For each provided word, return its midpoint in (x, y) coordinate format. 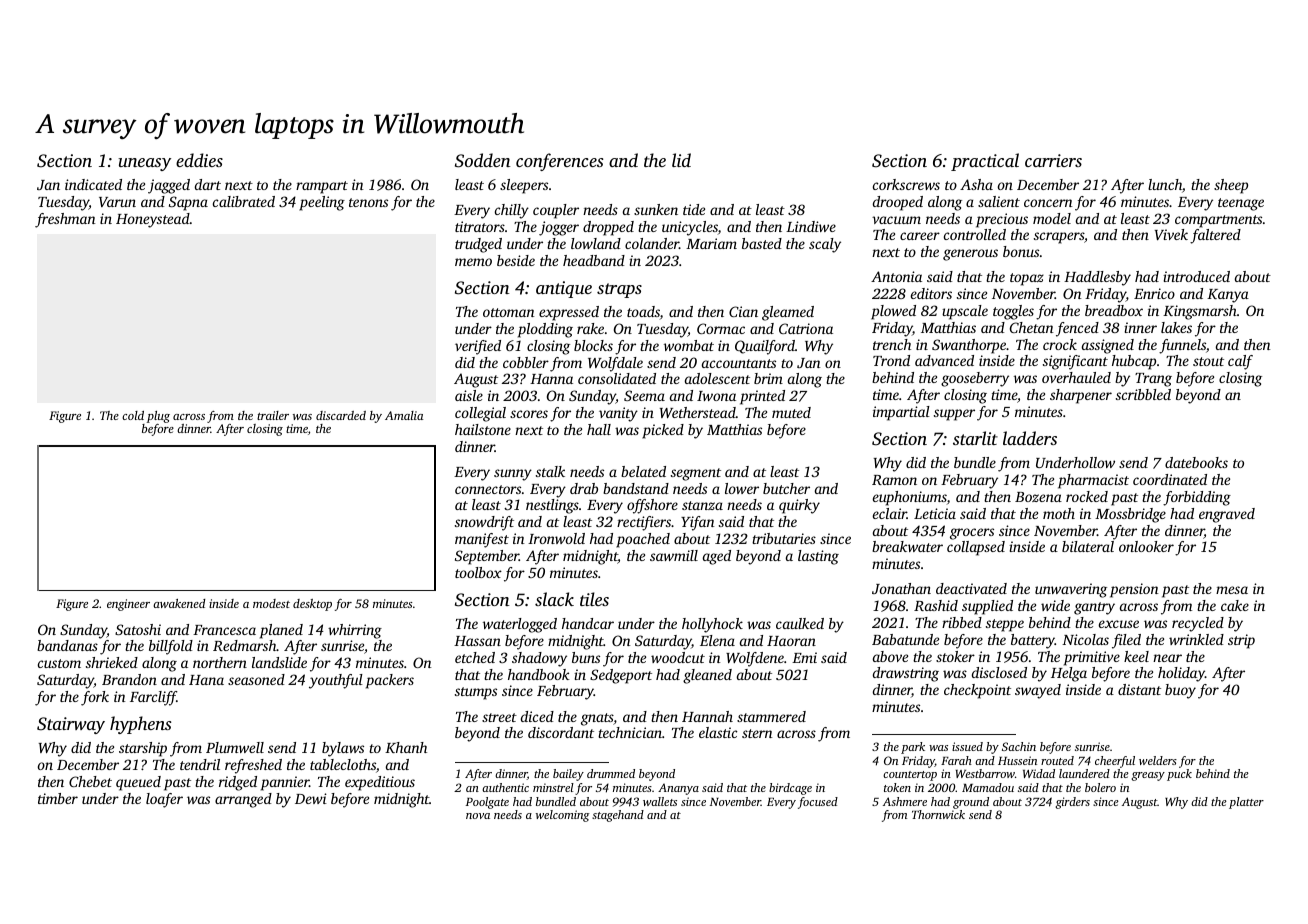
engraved (1227, 515)
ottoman (509, 312)
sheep (1231, 186)
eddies (199, 160)
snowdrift (484, 523)
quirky (799, 506)
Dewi (311, 798)
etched (475, 657)
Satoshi (138, 629)
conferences (559, 162)
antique (564, 289)
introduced (1196, 276)
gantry (1094, 608)
